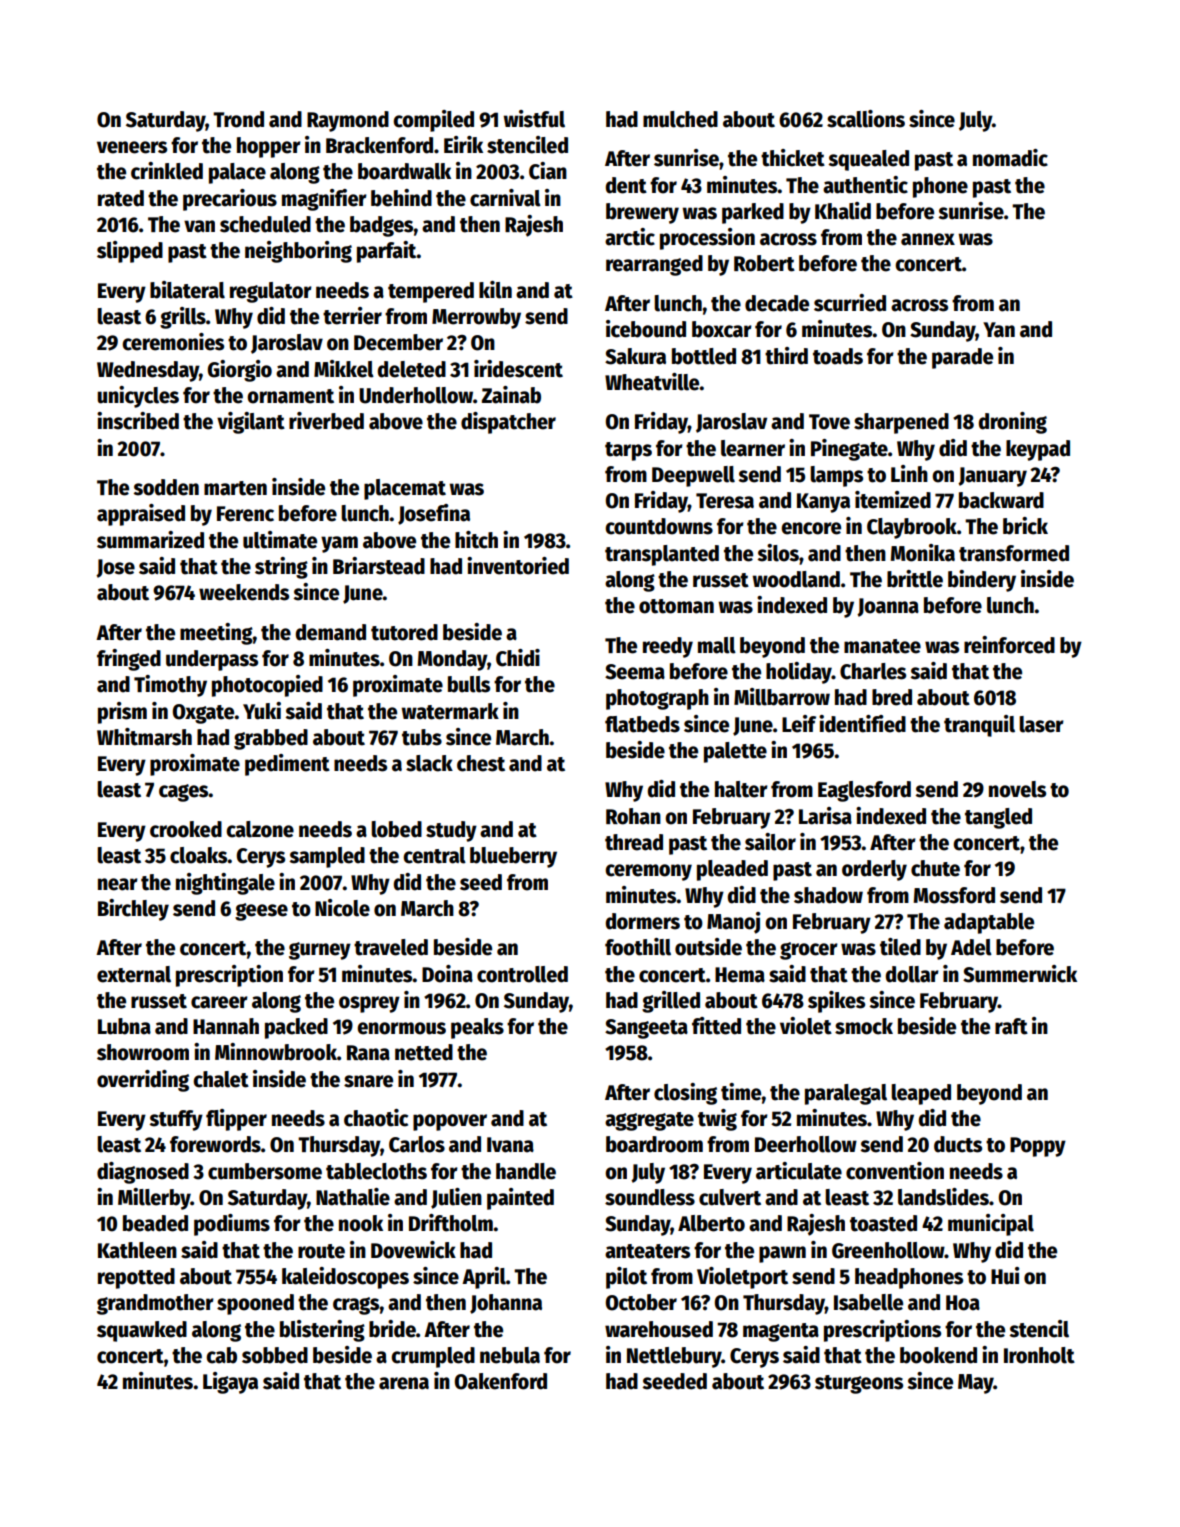 This screenshot has width=1180, height=1527. What do you see at coordinates (137, 1250) in the screenshot?
I see `Kathleen` at bounding box center [137, 1250].
